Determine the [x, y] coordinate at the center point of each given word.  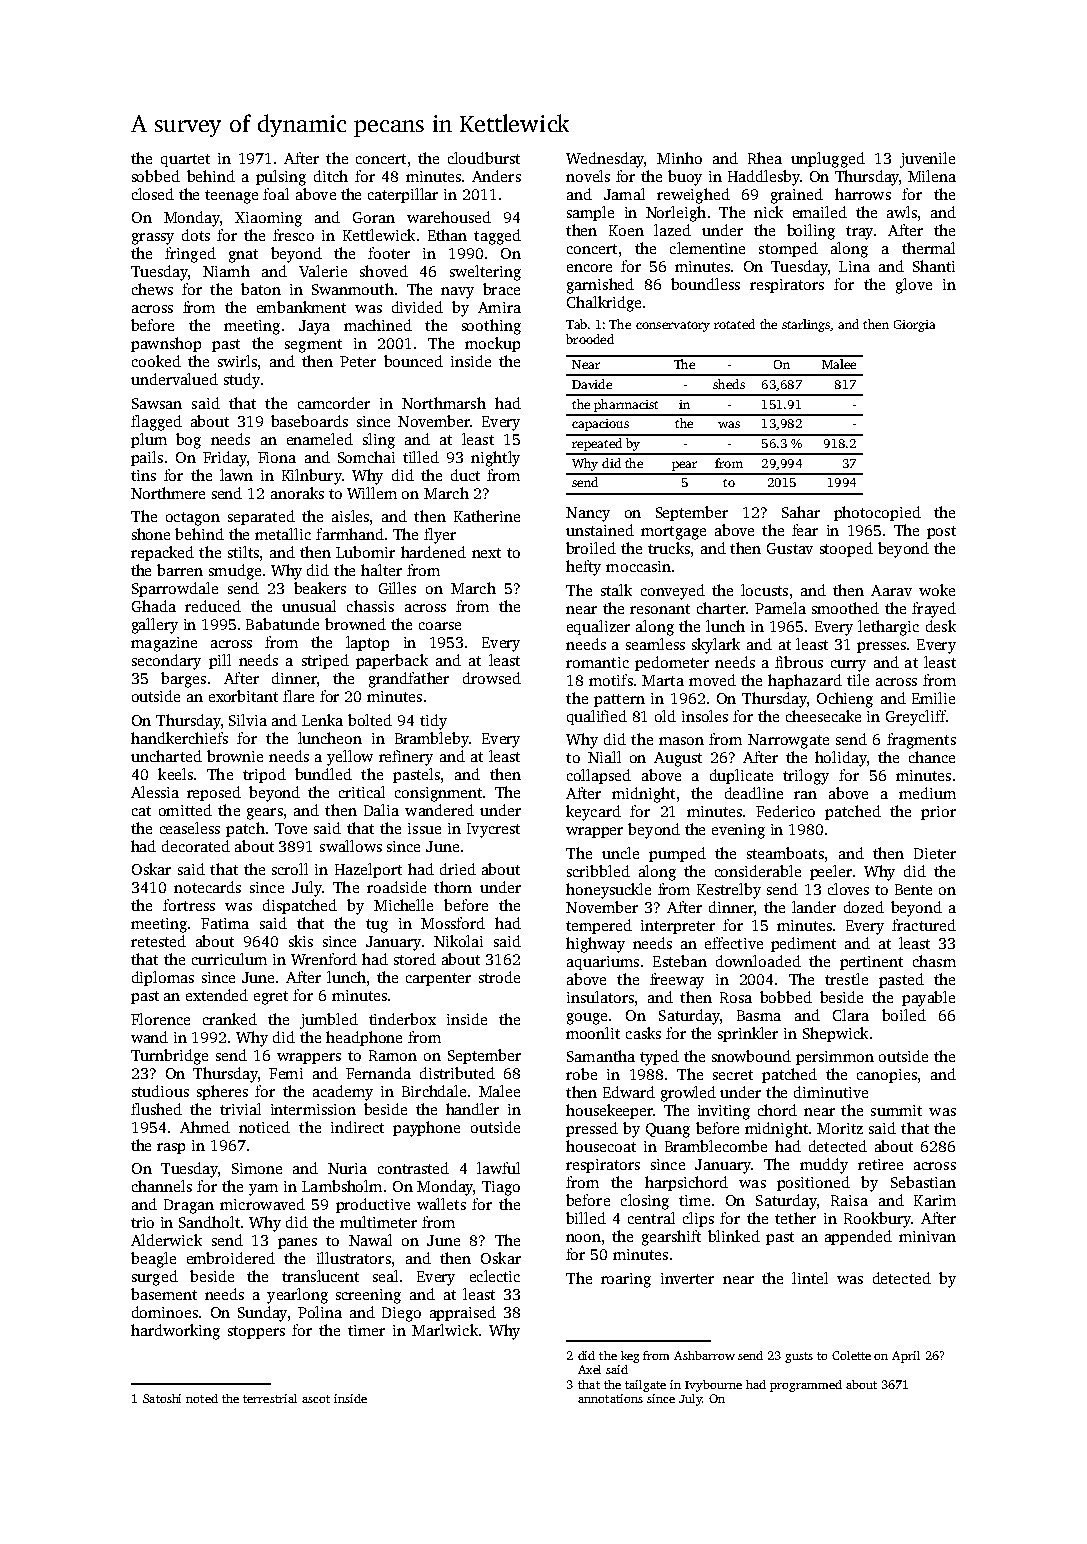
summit [896, 1110]
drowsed [492, 678]
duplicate [741, 776]
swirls [237, 361]
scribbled [598, 871]
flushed [156, 1109]
